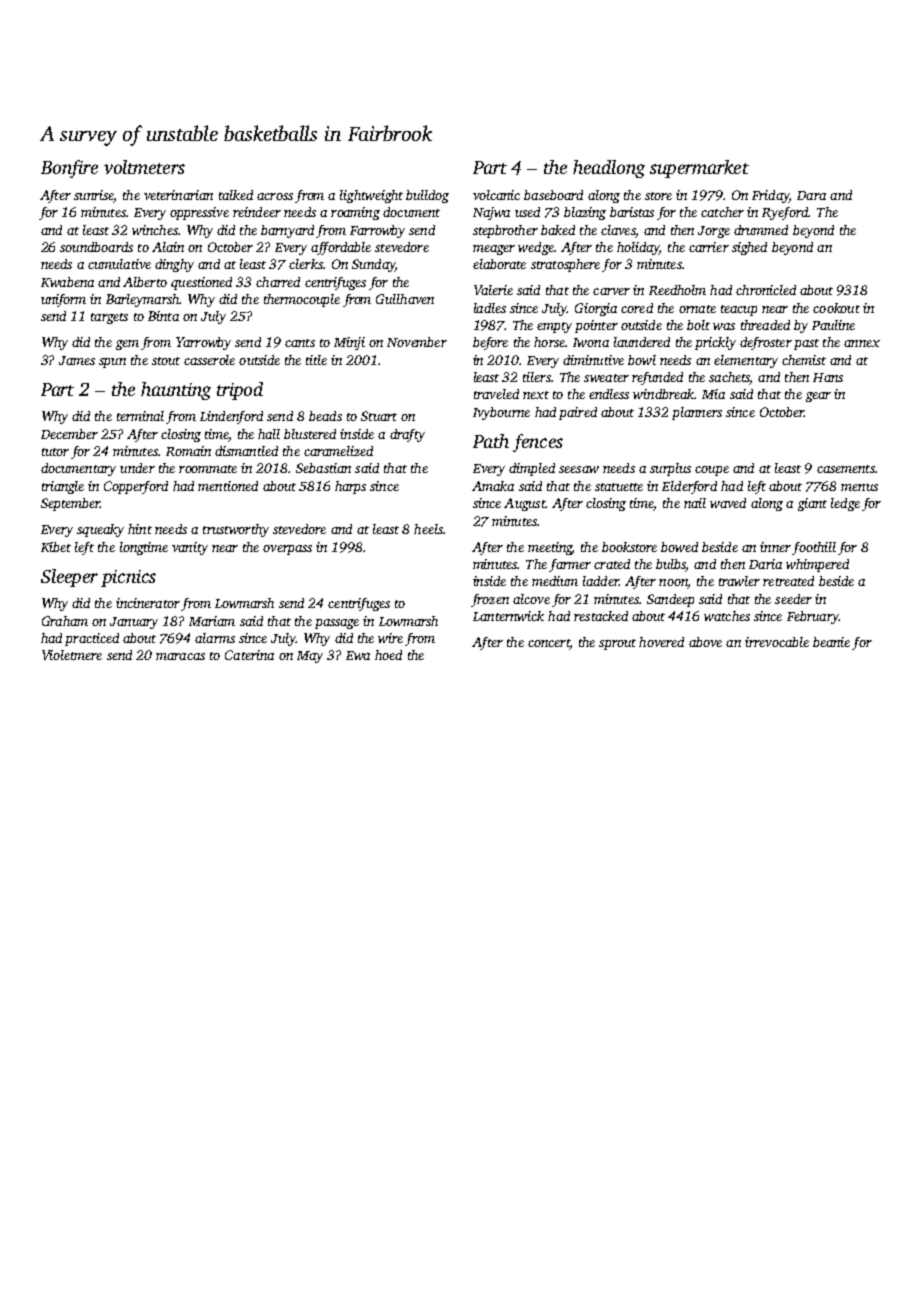 Image resolution: width=924 pixels, height=1308 pixels. What do you see at coordinates (536, 395) in the screenshot?
I see `next` at bounding box center [536, 395].
